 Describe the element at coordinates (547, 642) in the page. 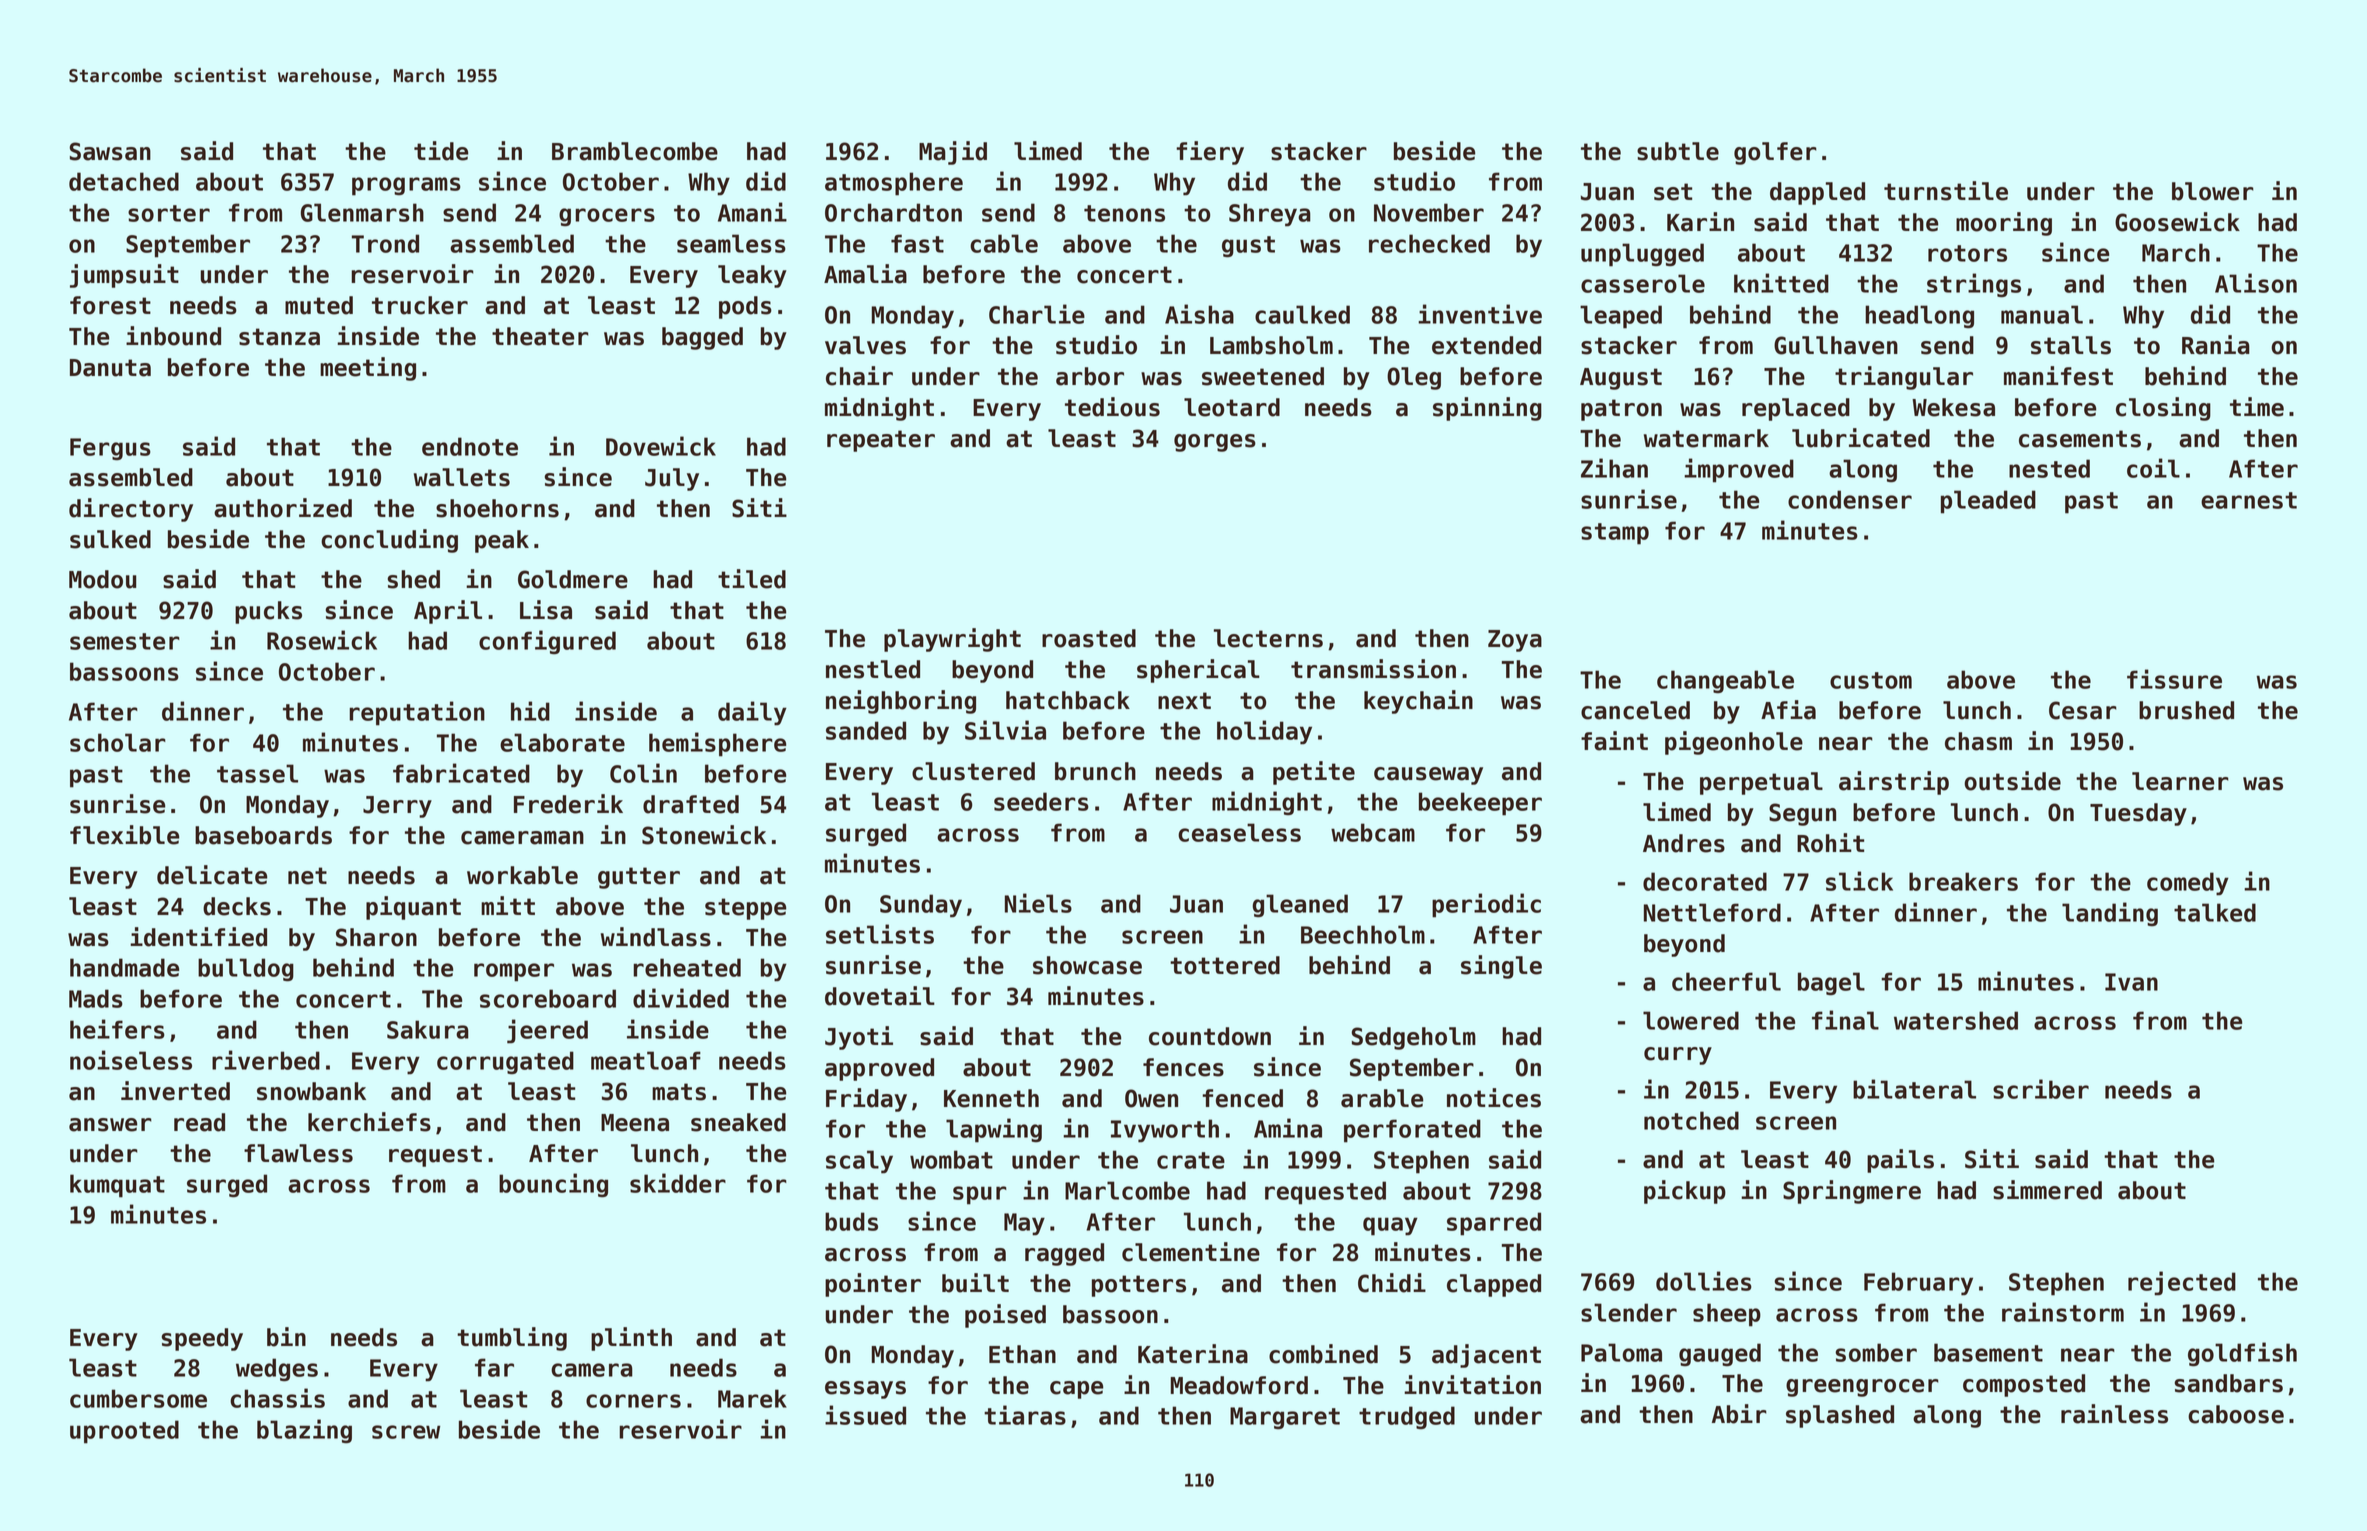

I see `configured` at that location.
